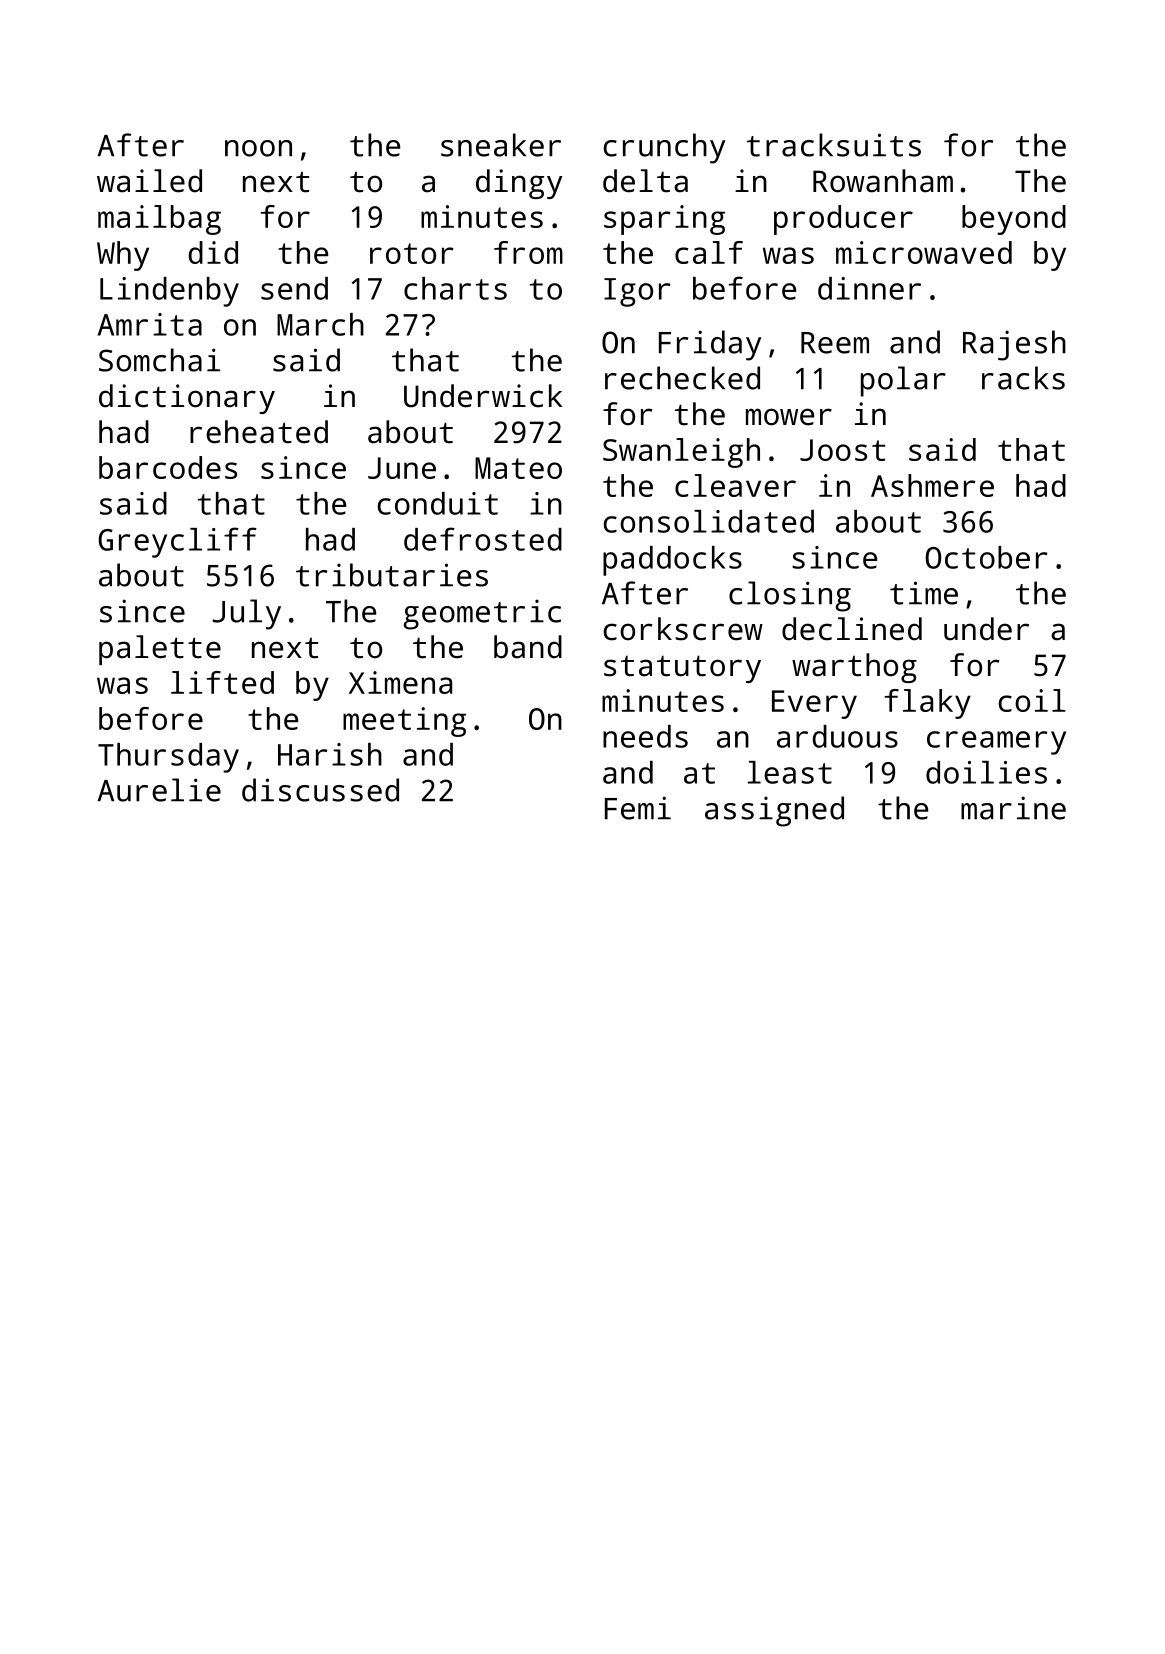 Image resolution: width=1165 pixels, height=1654 pixels. Describe the element at coordinates (638, 808) in the document. I see `Femi` at that location.
